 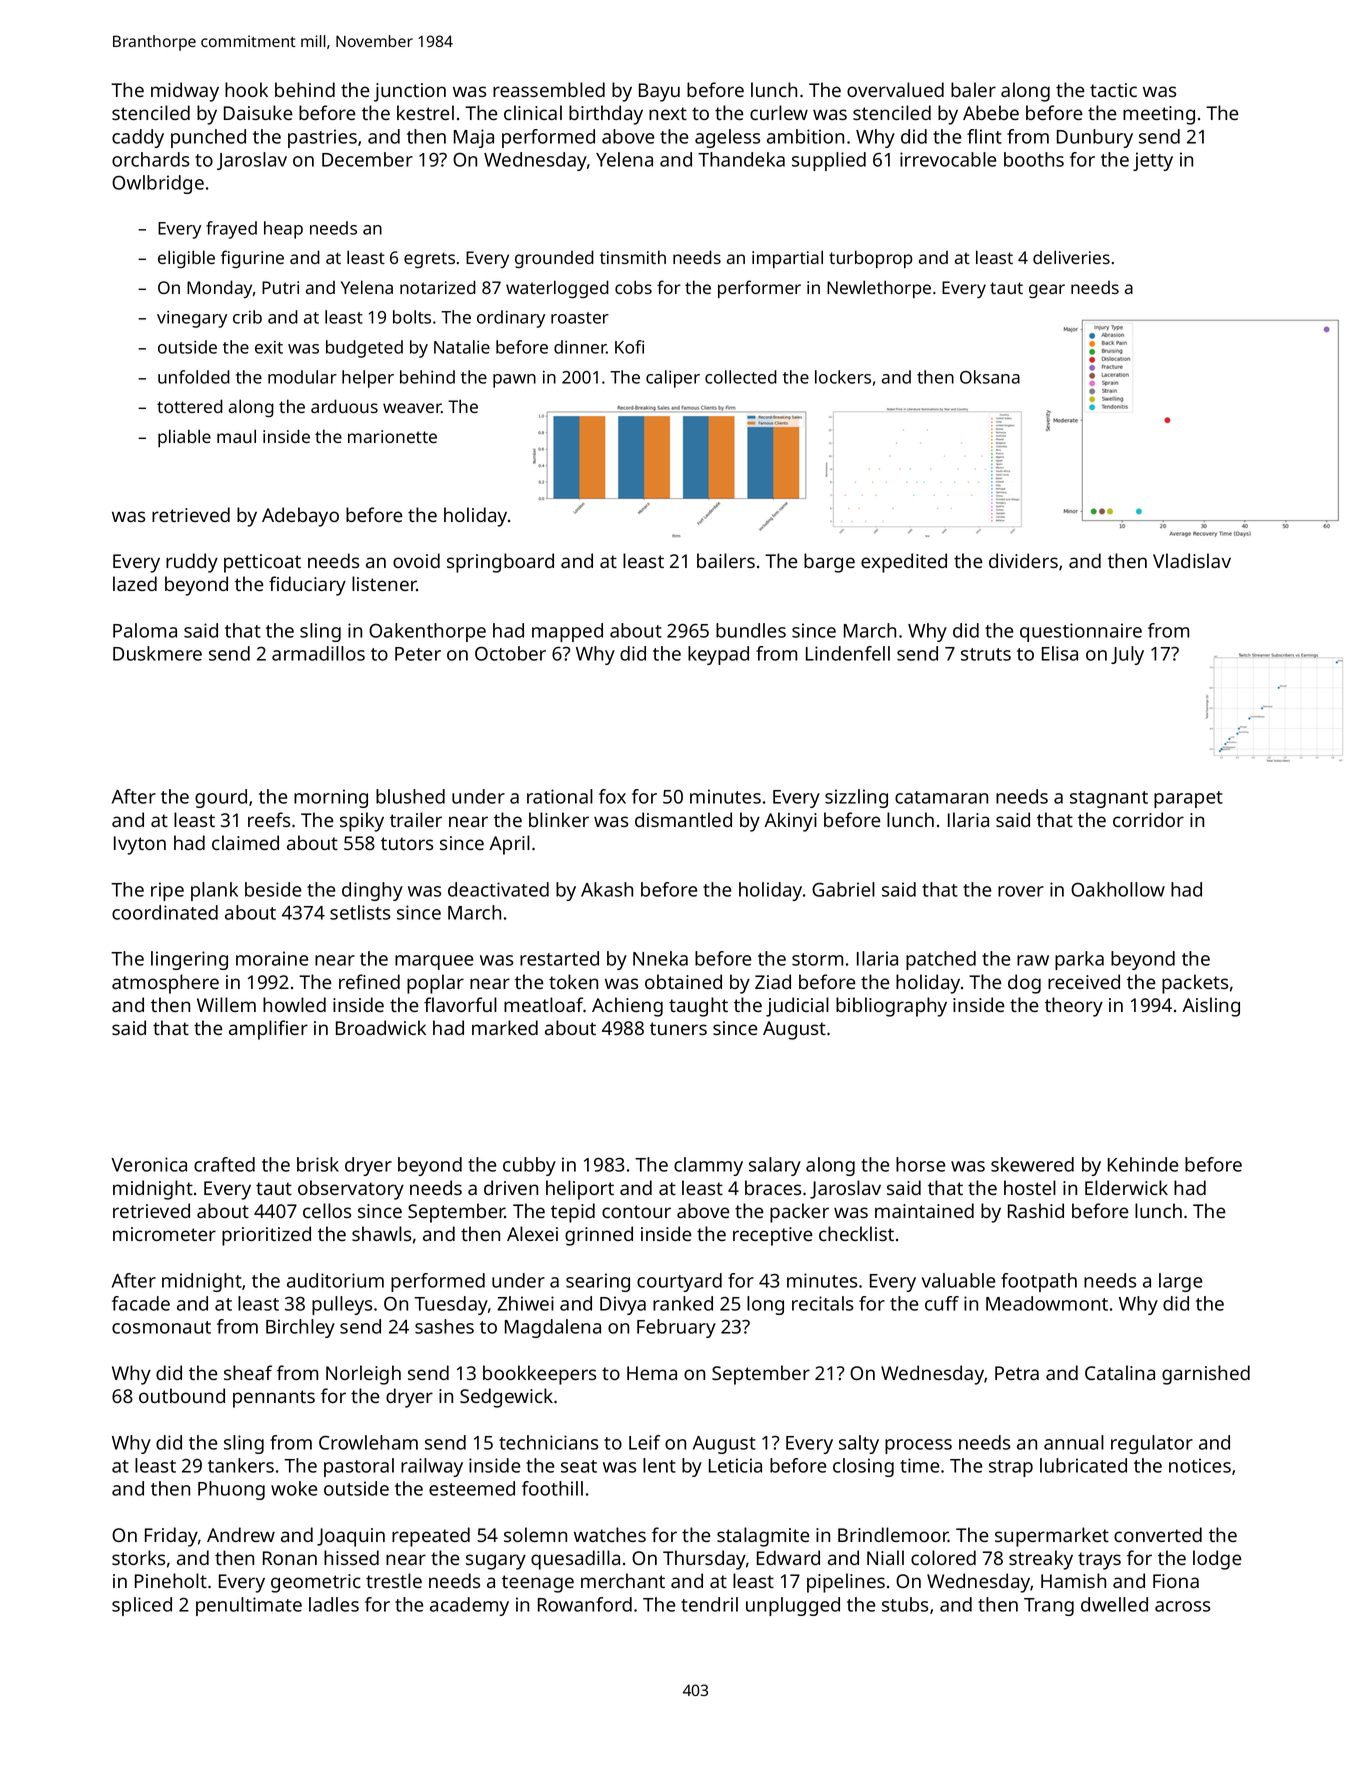 What do you see at coordinates (351, 1557) in the image?
I see `hissed` at bounding box center [351, 1557].
